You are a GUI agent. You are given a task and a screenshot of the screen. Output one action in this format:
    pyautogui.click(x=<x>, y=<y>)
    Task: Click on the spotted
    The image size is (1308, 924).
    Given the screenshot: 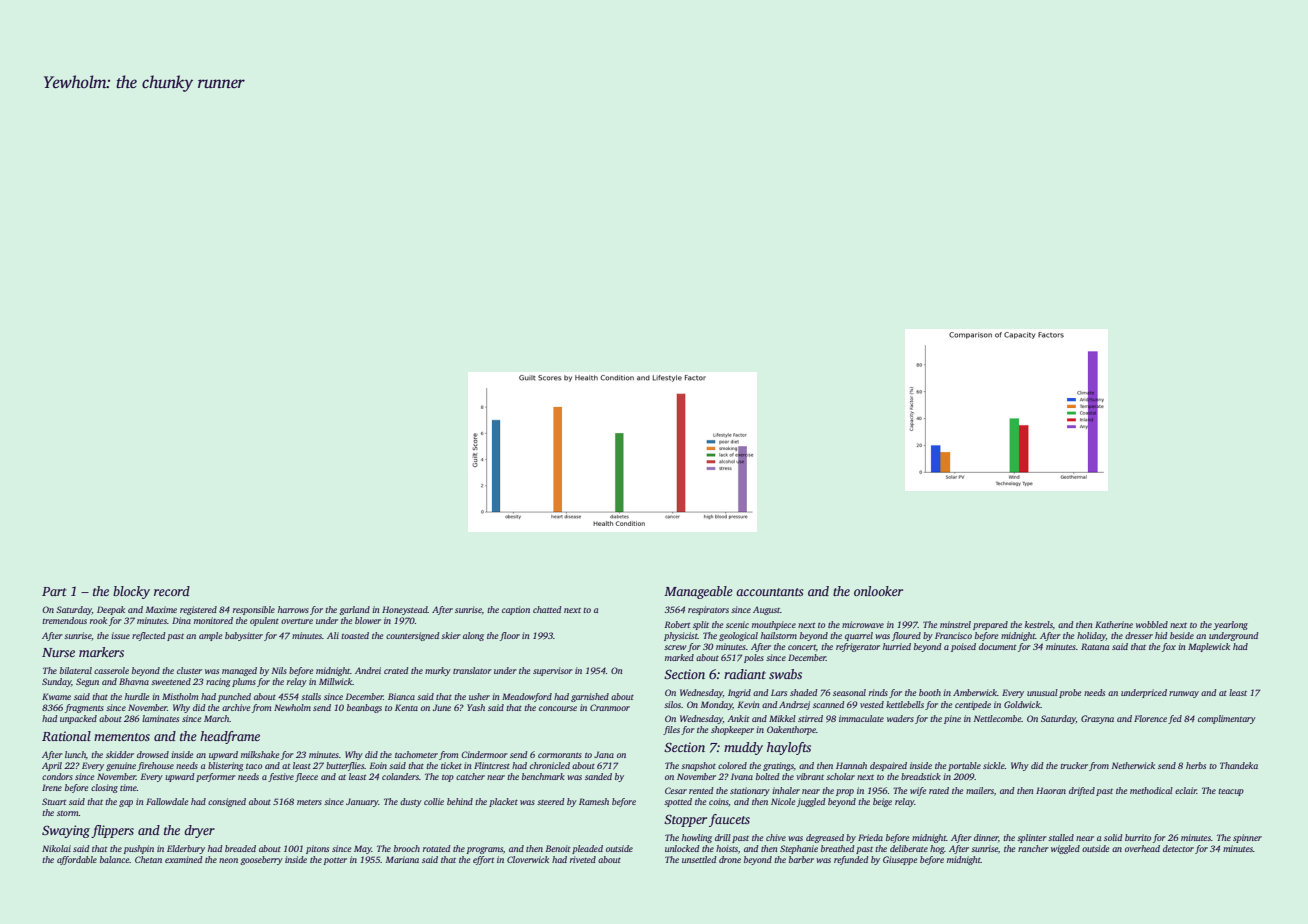 What is the action you would take?
    pyautogui.click(x=678, y=802)
